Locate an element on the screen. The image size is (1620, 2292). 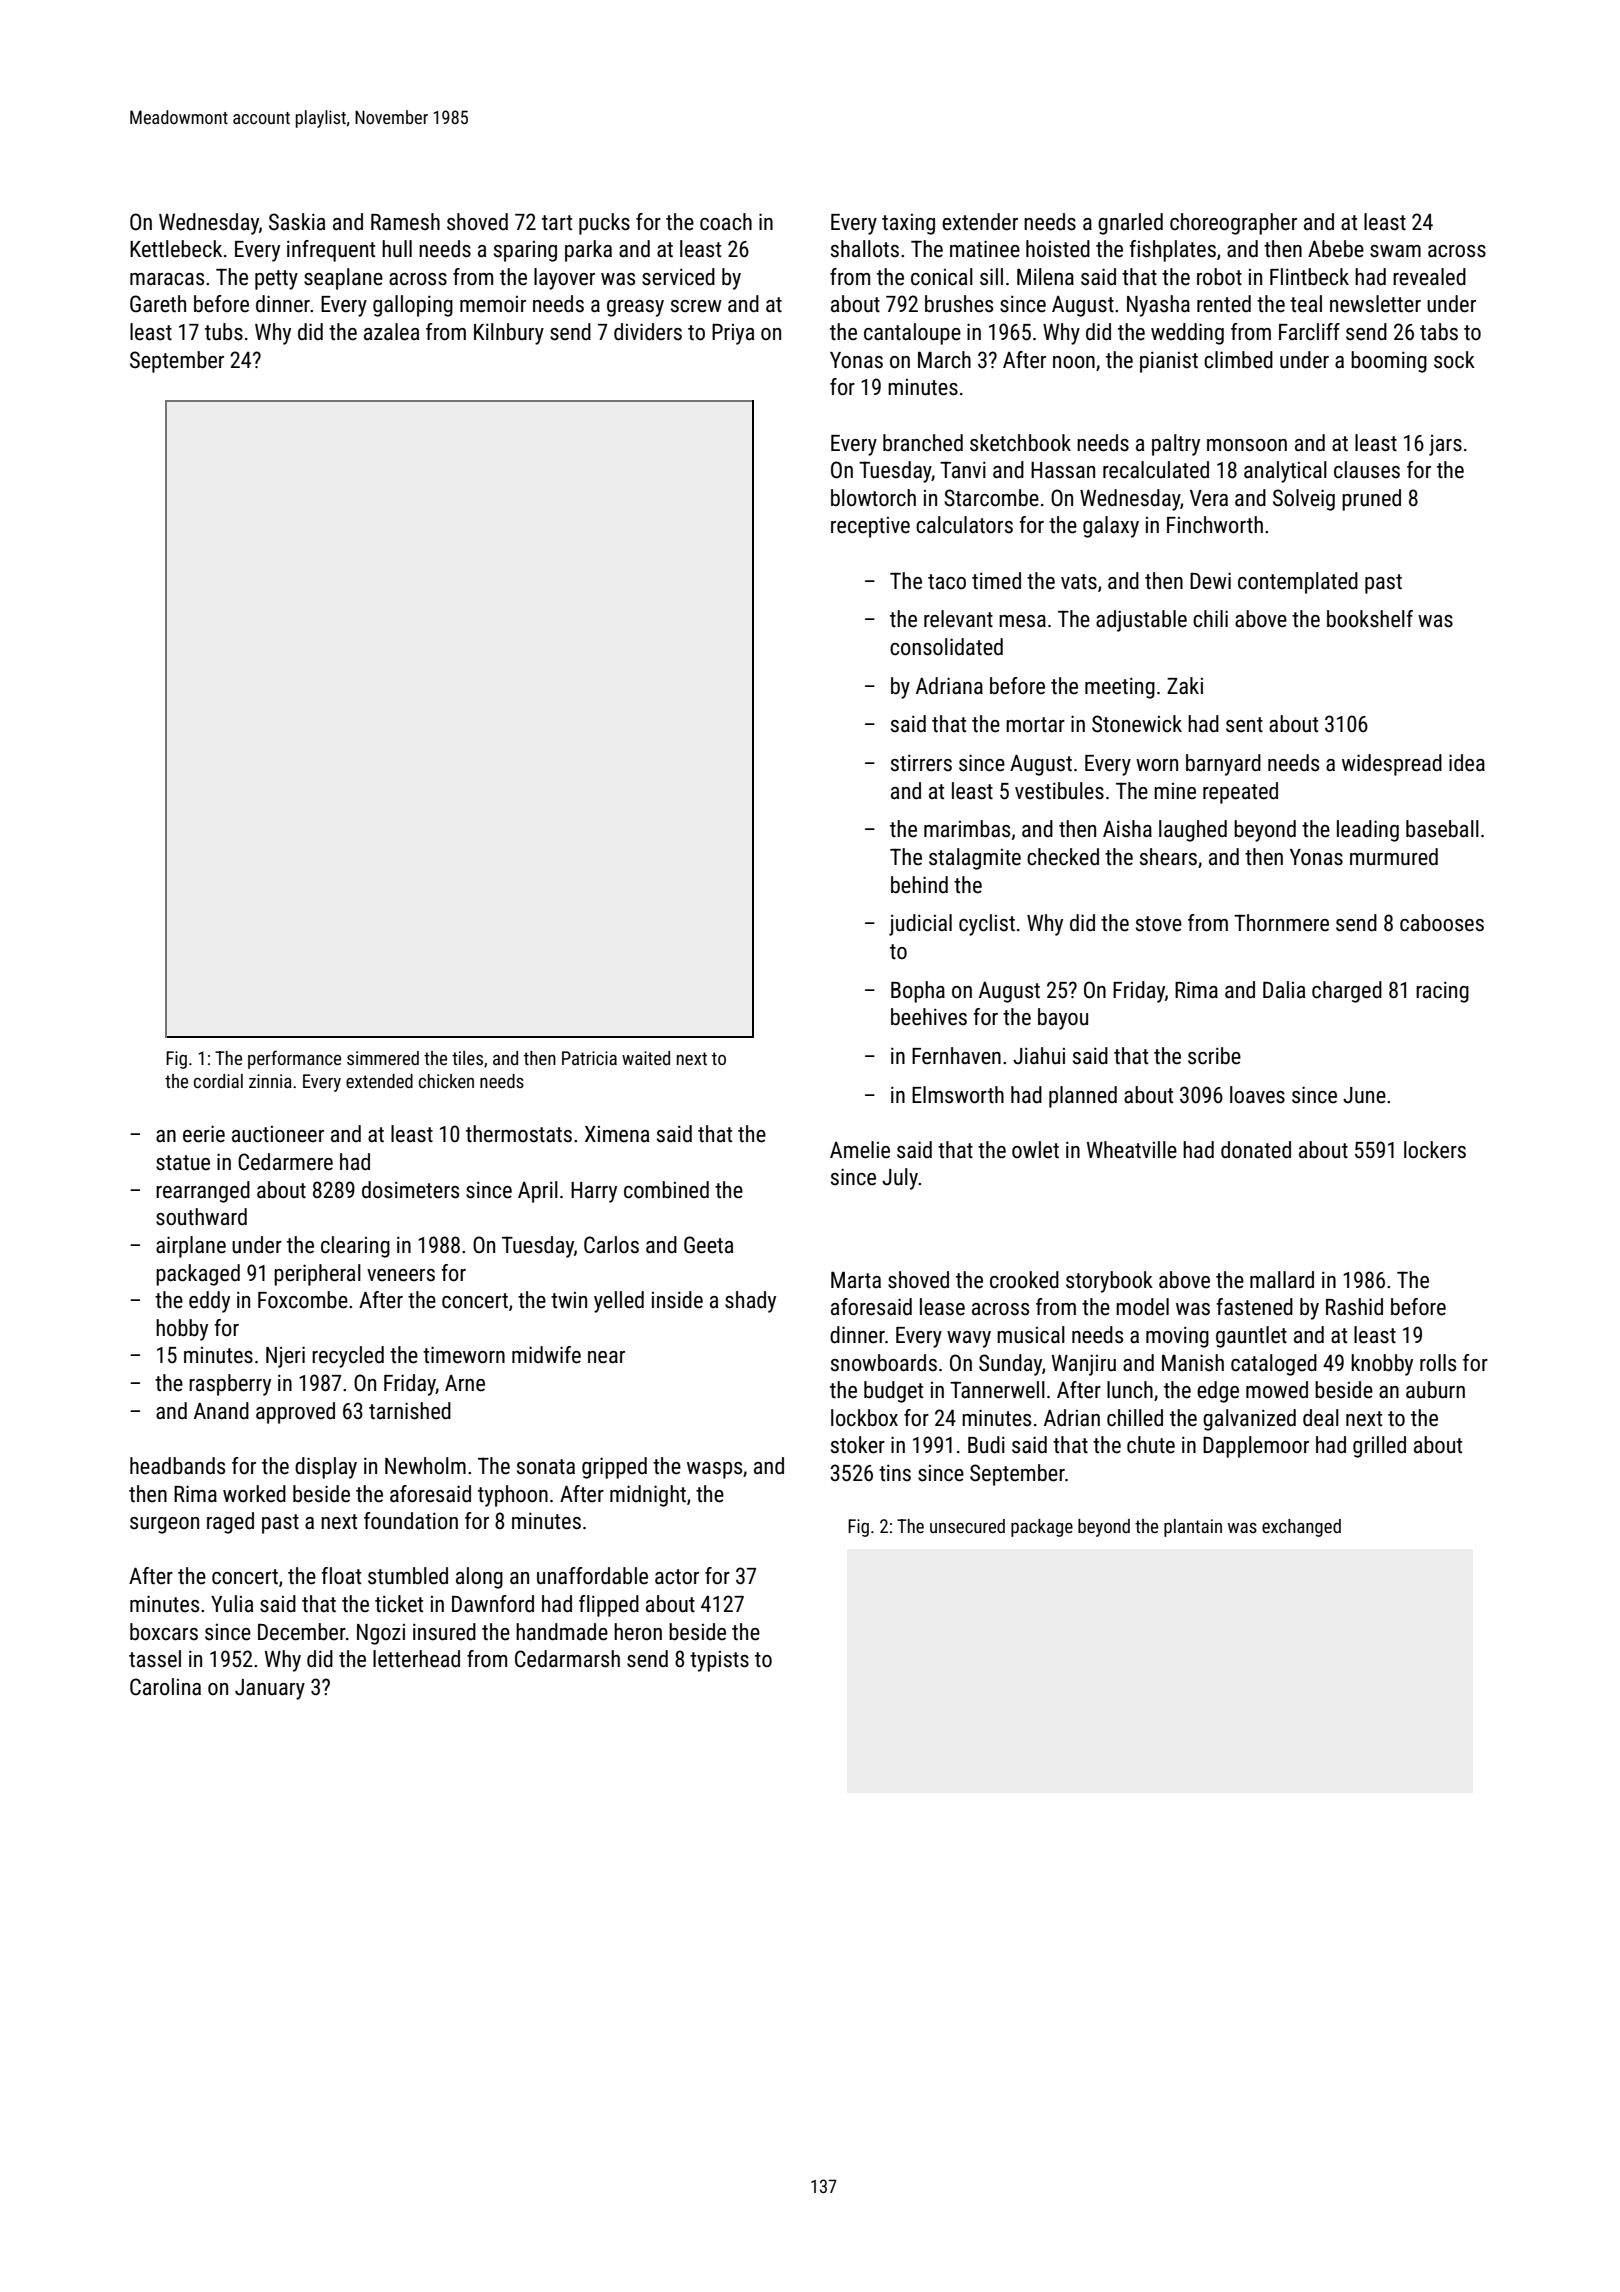
widespread is located at coordinates (1392, 765).
